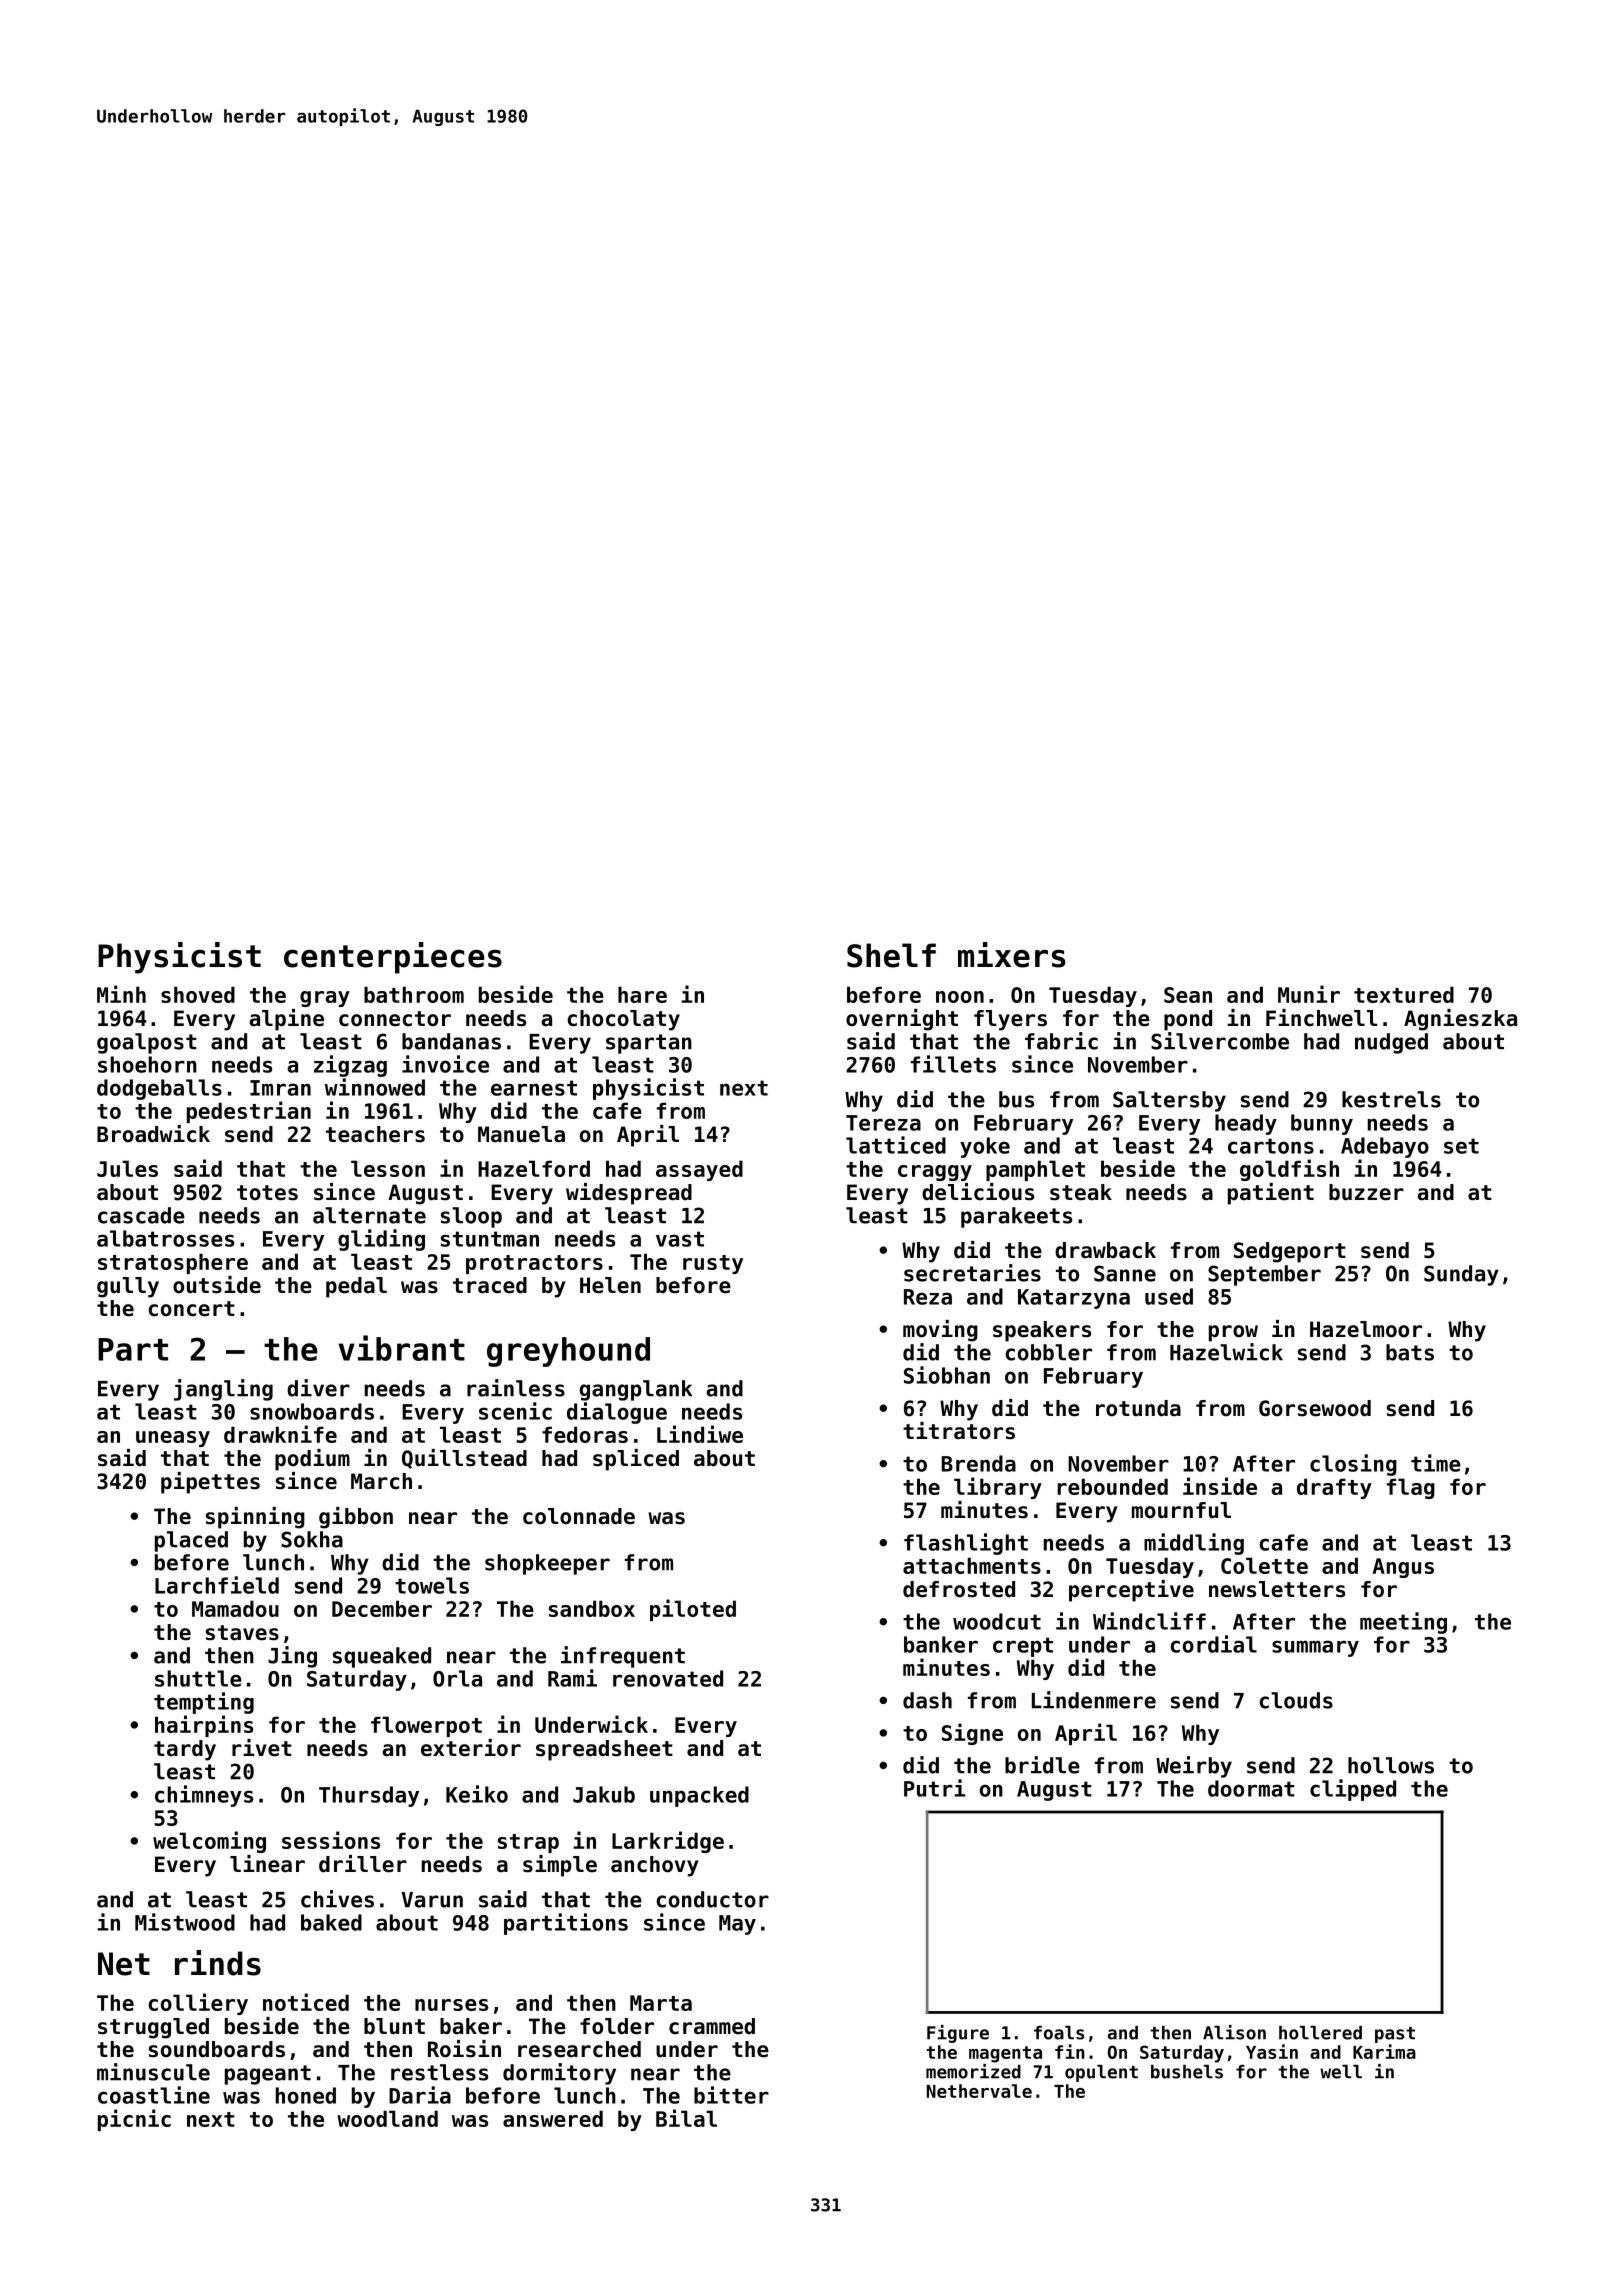 The image size is (1620, 2292). Describe the element at coordinates (1246, 1124) in the document. I see `heady` at that location.
